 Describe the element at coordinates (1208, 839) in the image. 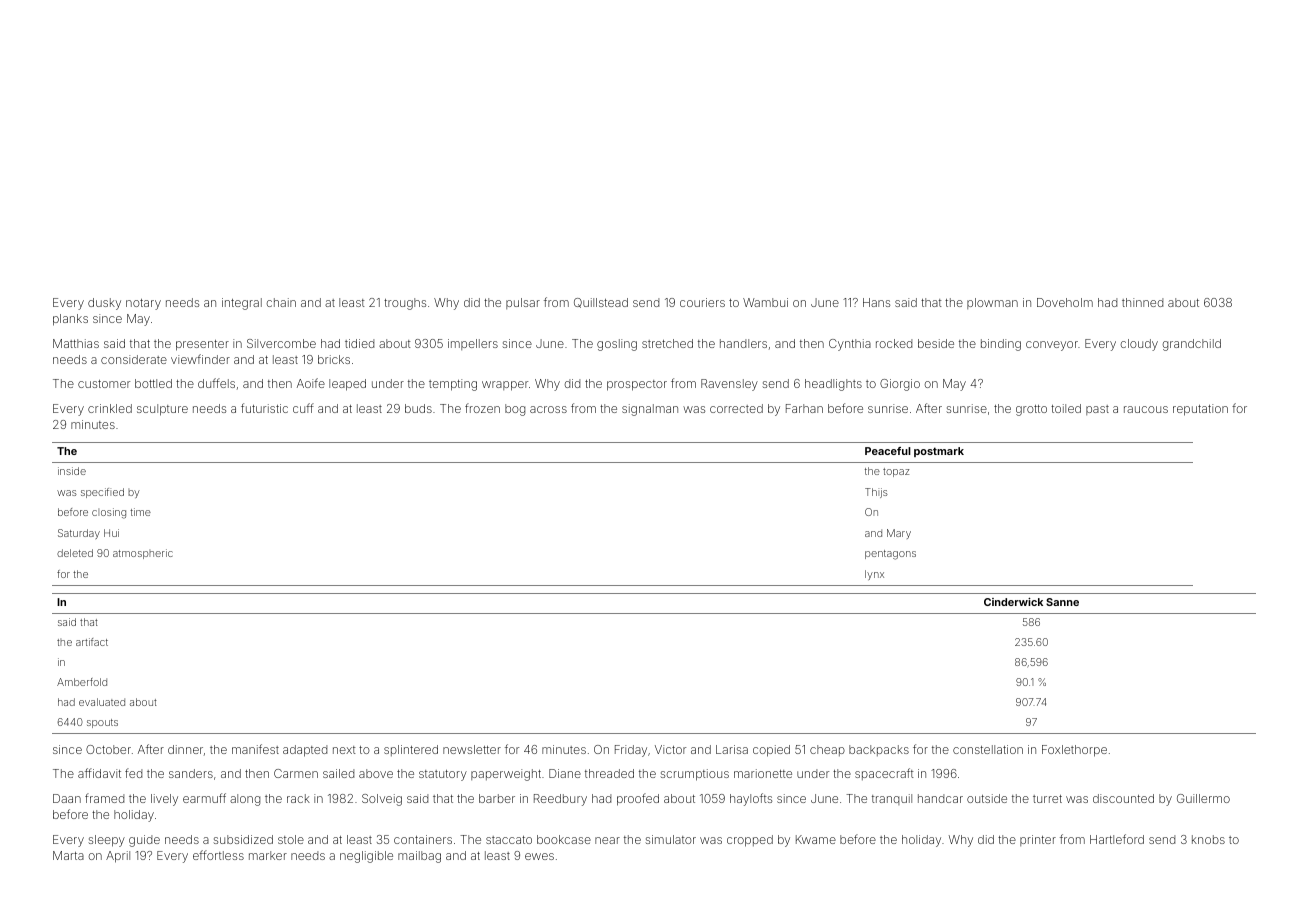

I see `knobs` at that location.
